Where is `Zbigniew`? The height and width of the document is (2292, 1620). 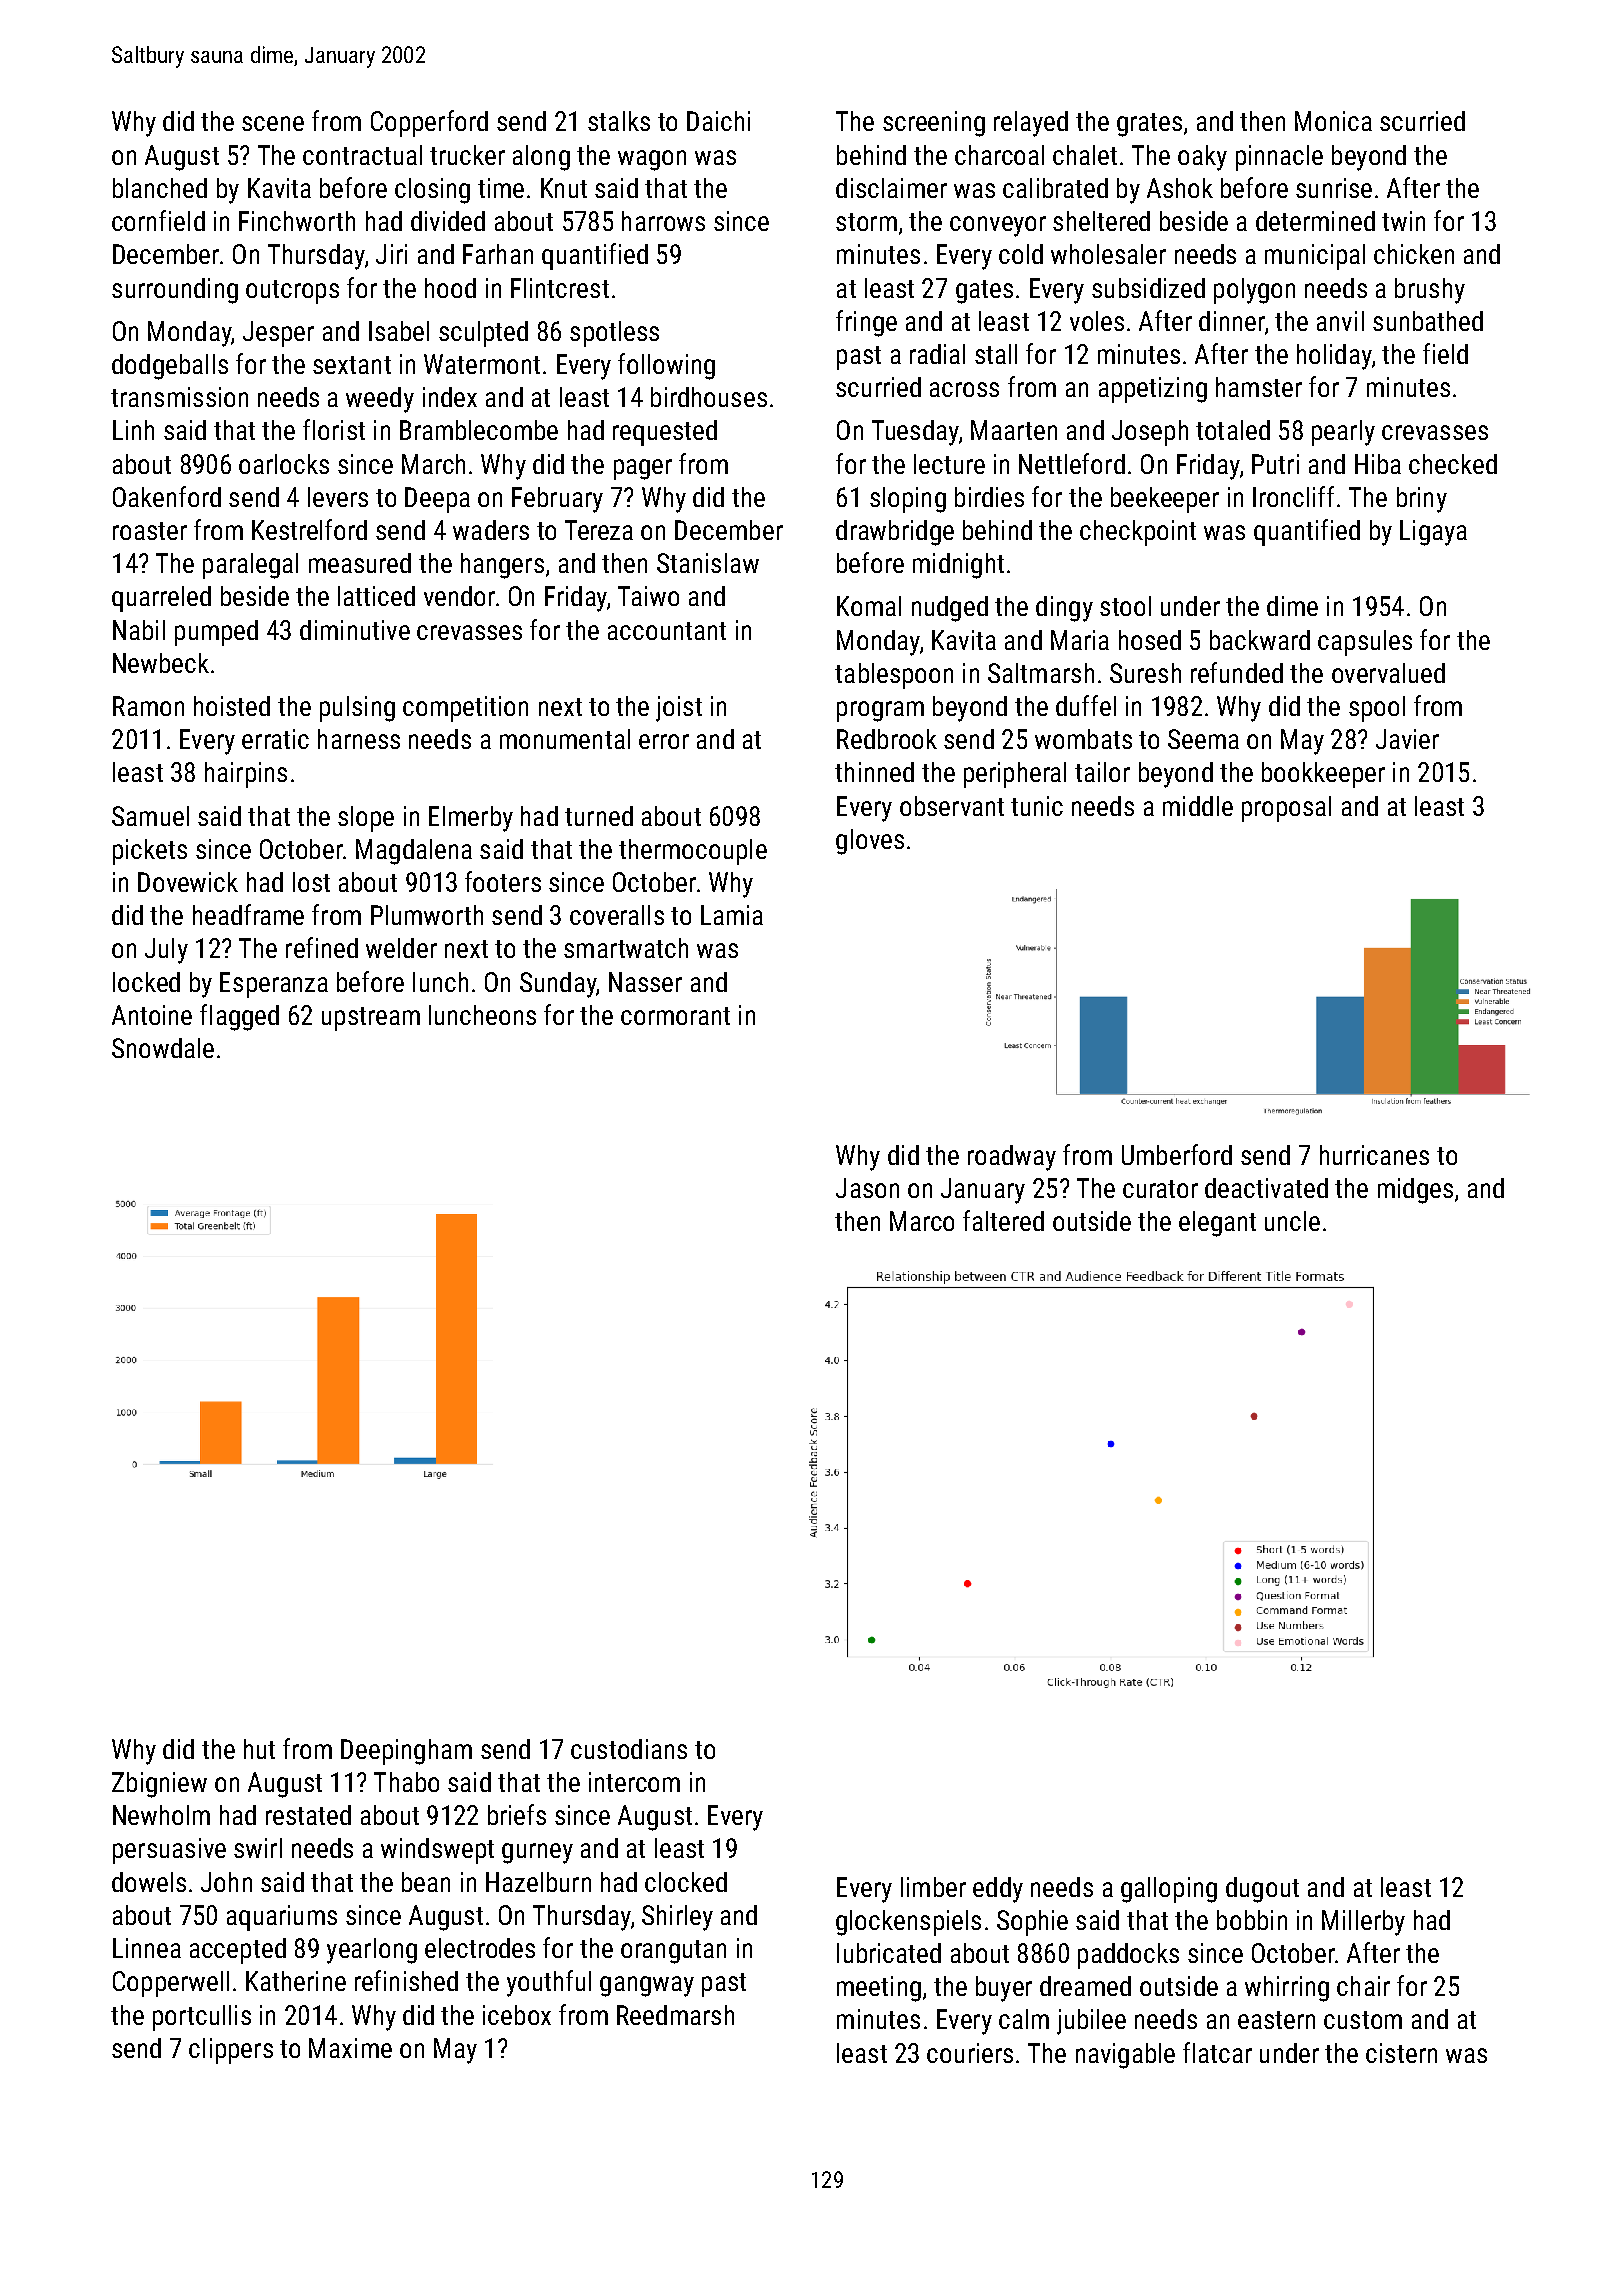 Zbigniew is located at coordinates (159, 1785).
